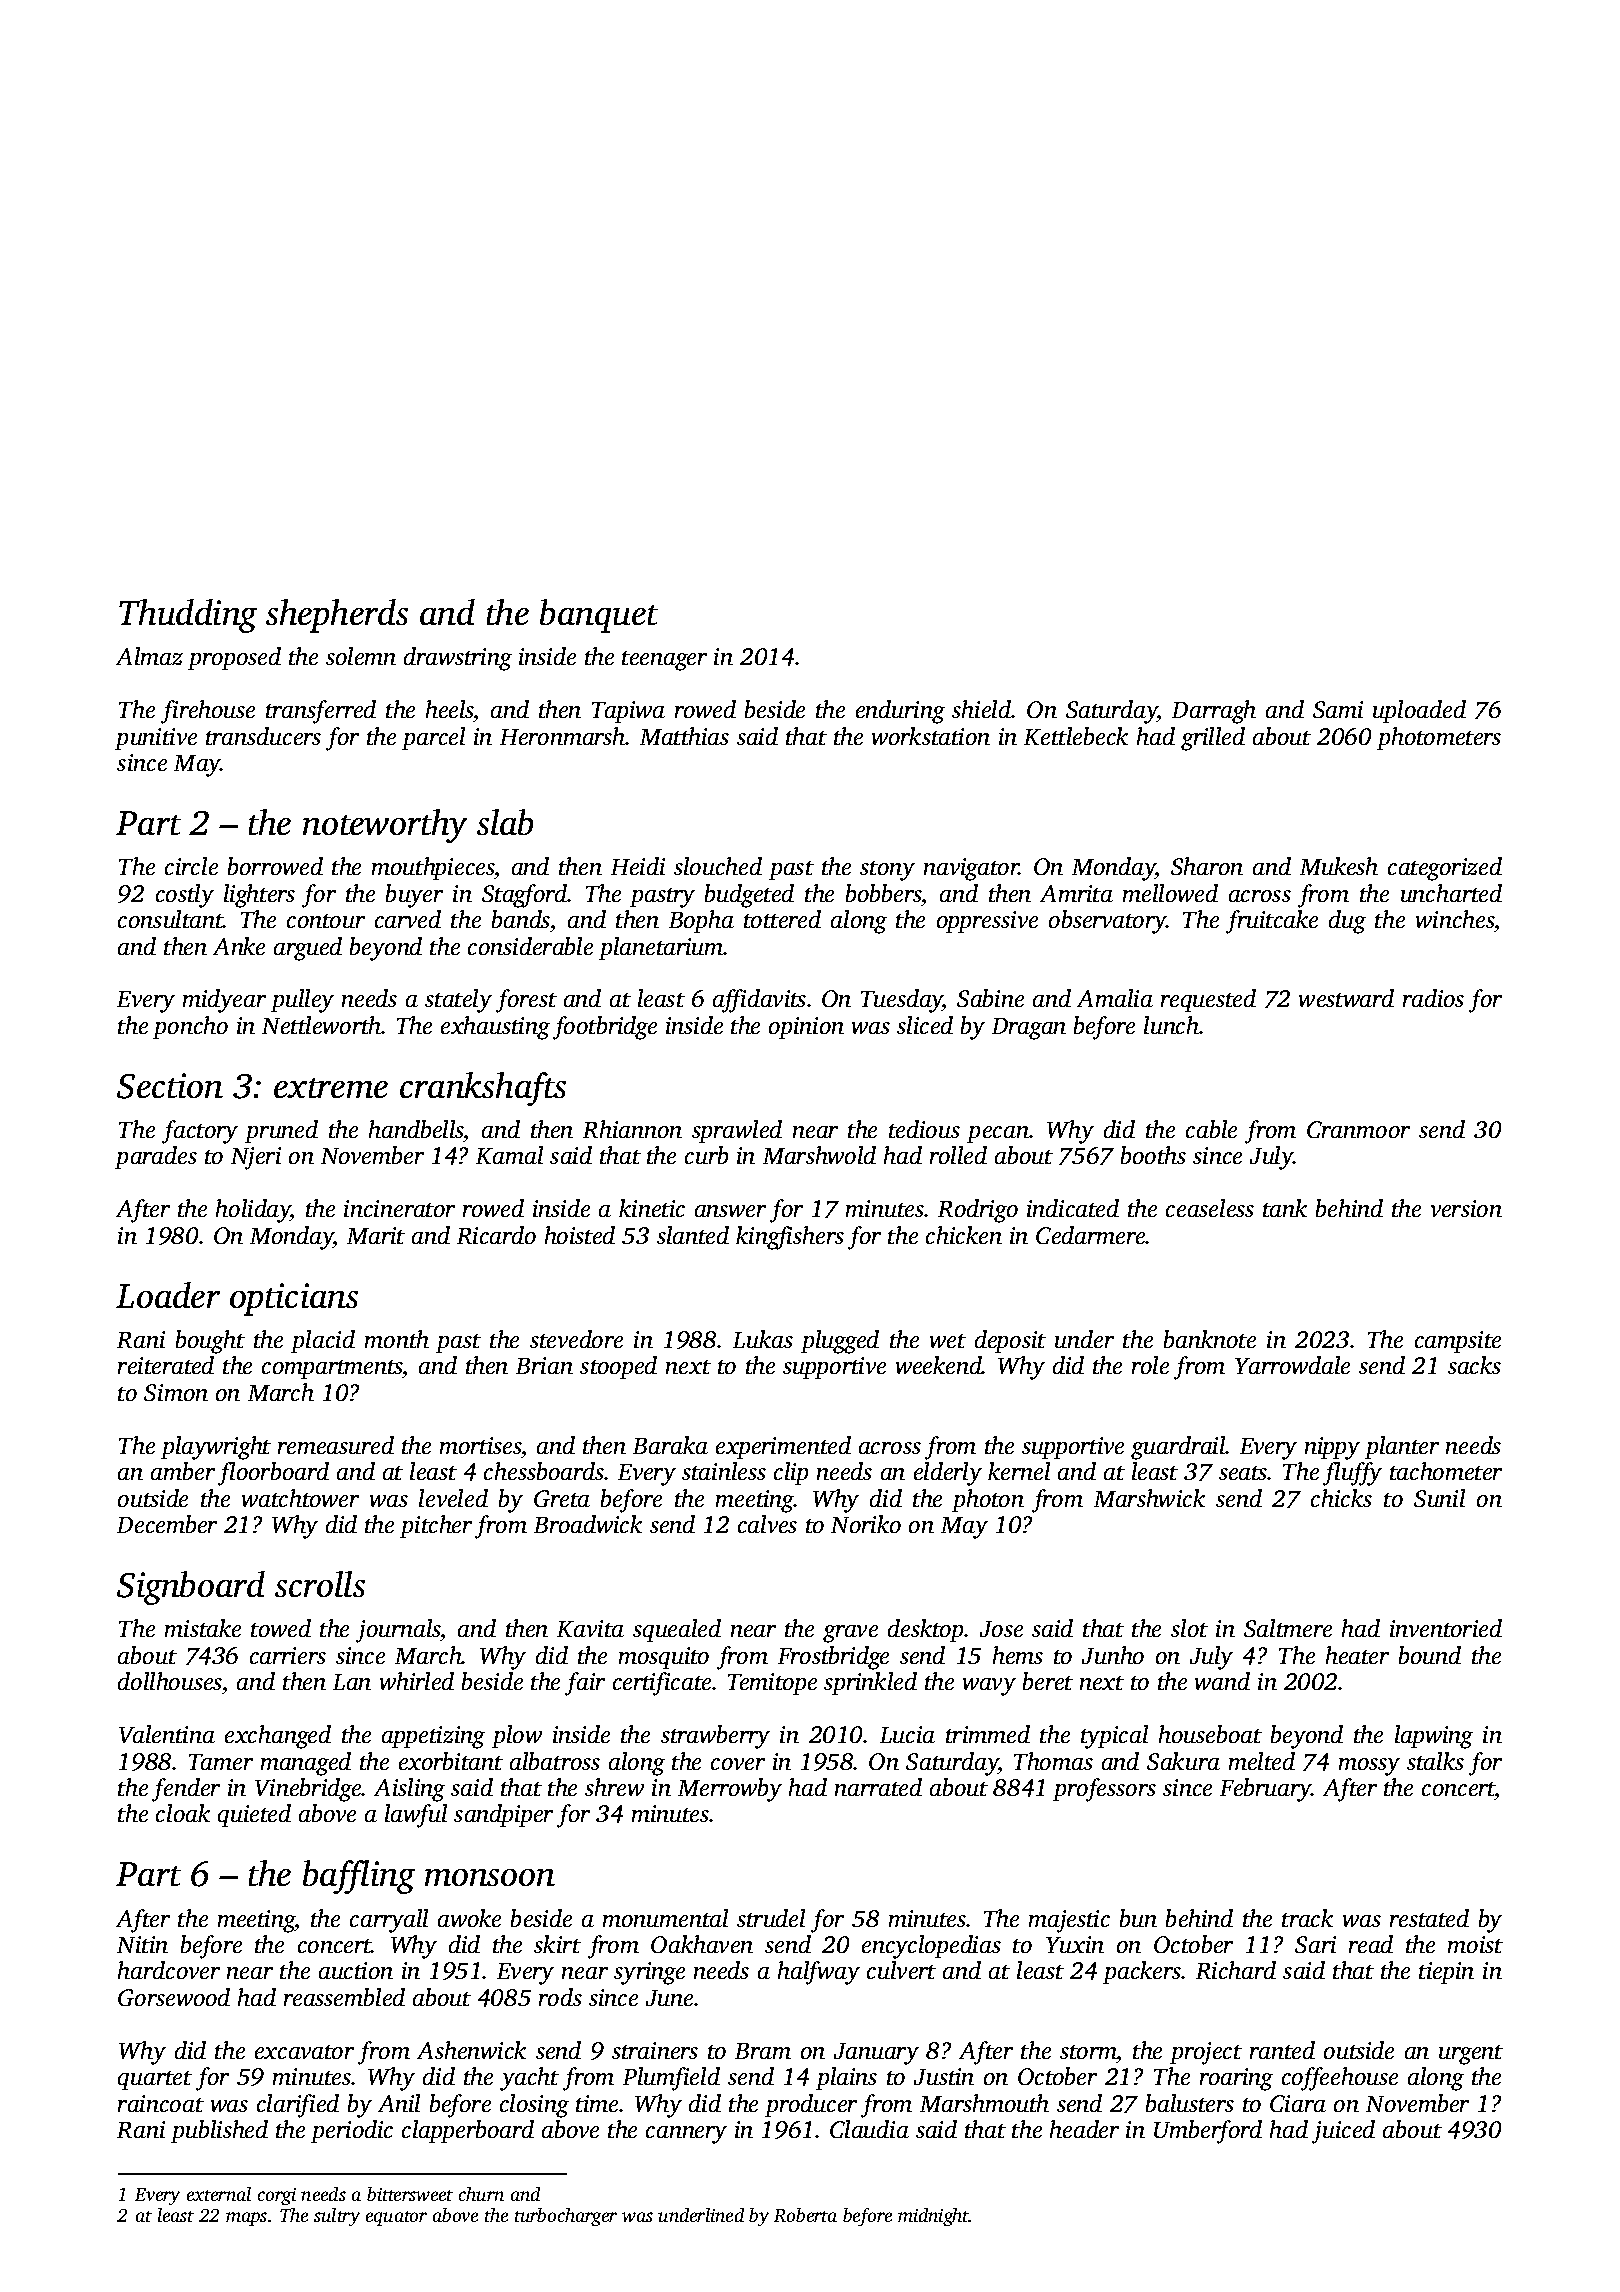 The width and height of the screenshot is (1620, 2292). I want to click on banquet, so click(599, 616).
